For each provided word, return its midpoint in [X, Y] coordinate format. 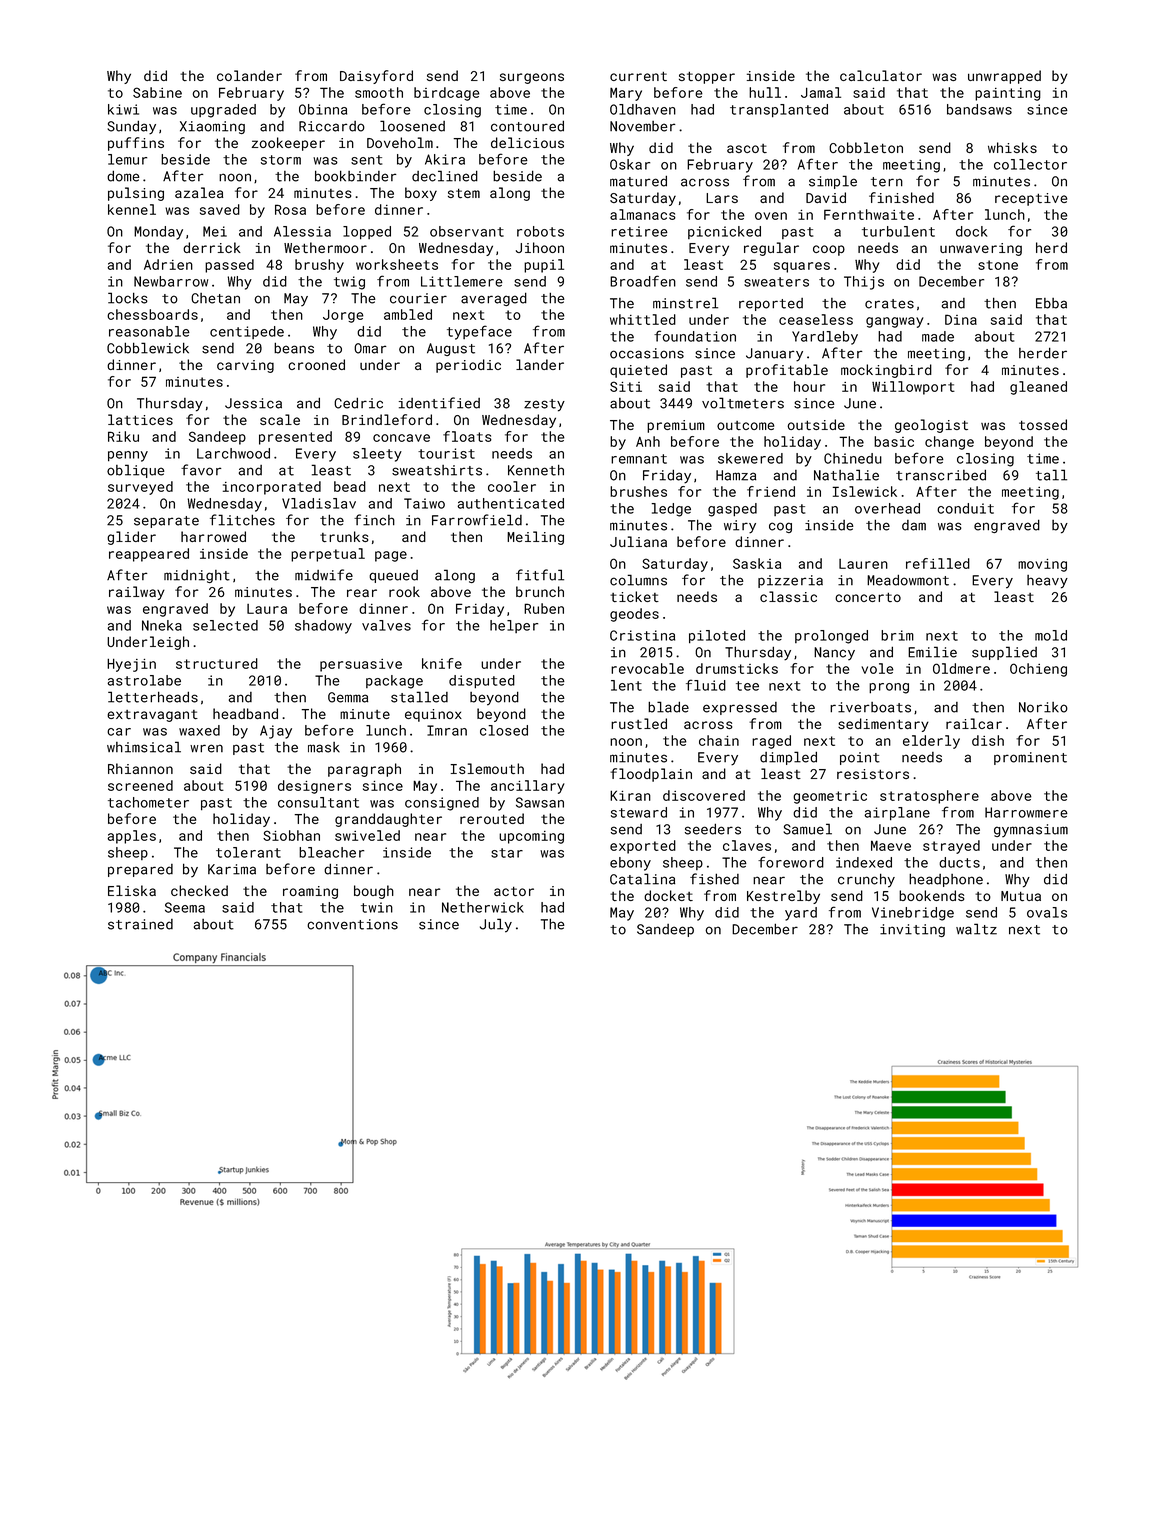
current [638, 76]
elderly [931, 742]
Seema [185, 907]
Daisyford [376, 77]
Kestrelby [783, 897]
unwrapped [1004, 77]
